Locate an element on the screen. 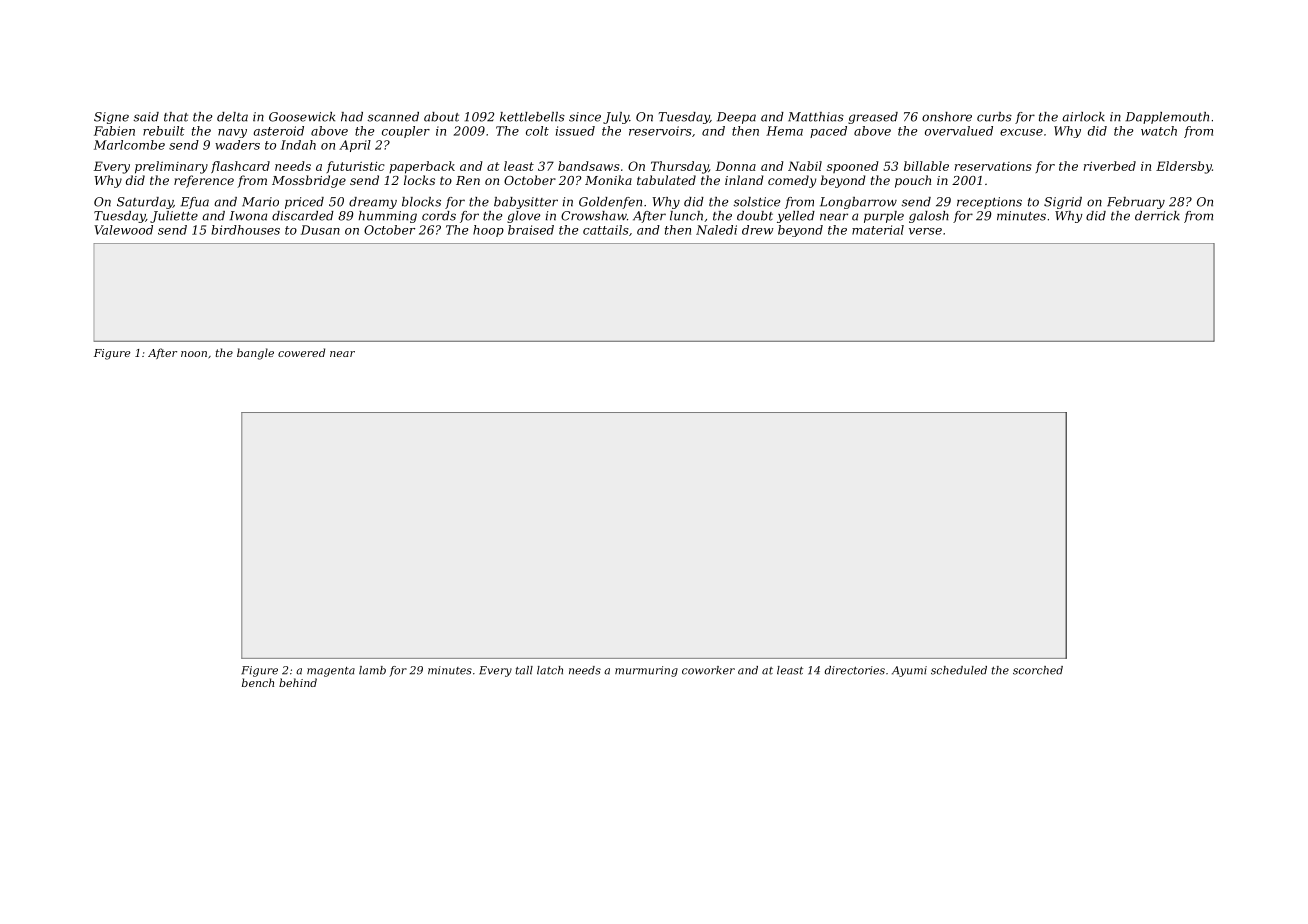 The width and height of the screenshot is (1308, 924). cowered is located at coordinates (301, 352).
